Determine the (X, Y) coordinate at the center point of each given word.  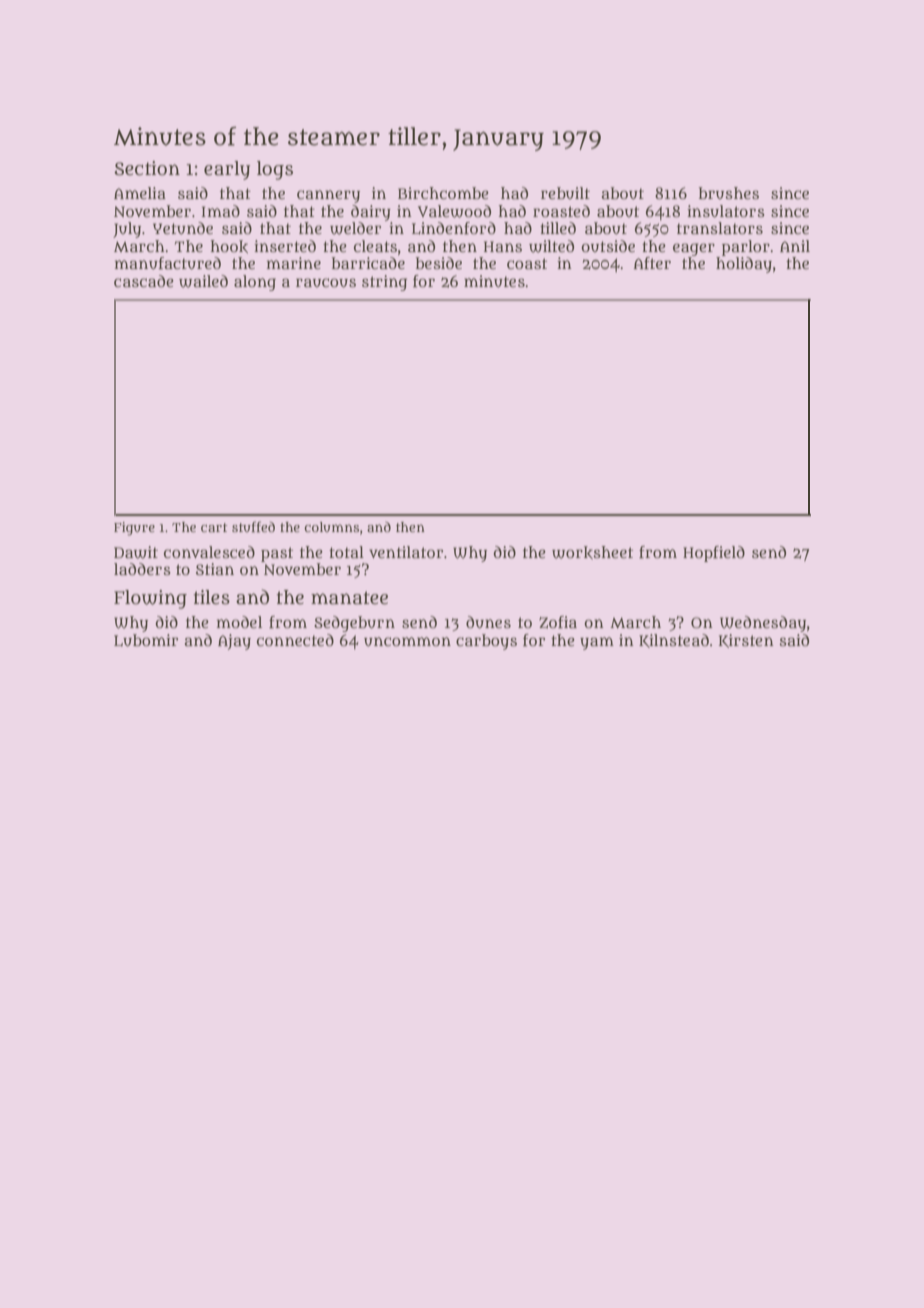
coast (527, 263)
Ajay (234, 642)
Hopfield (714, 554)
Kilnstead (674, 641)
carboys (486, 642)
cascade (144, 281)
